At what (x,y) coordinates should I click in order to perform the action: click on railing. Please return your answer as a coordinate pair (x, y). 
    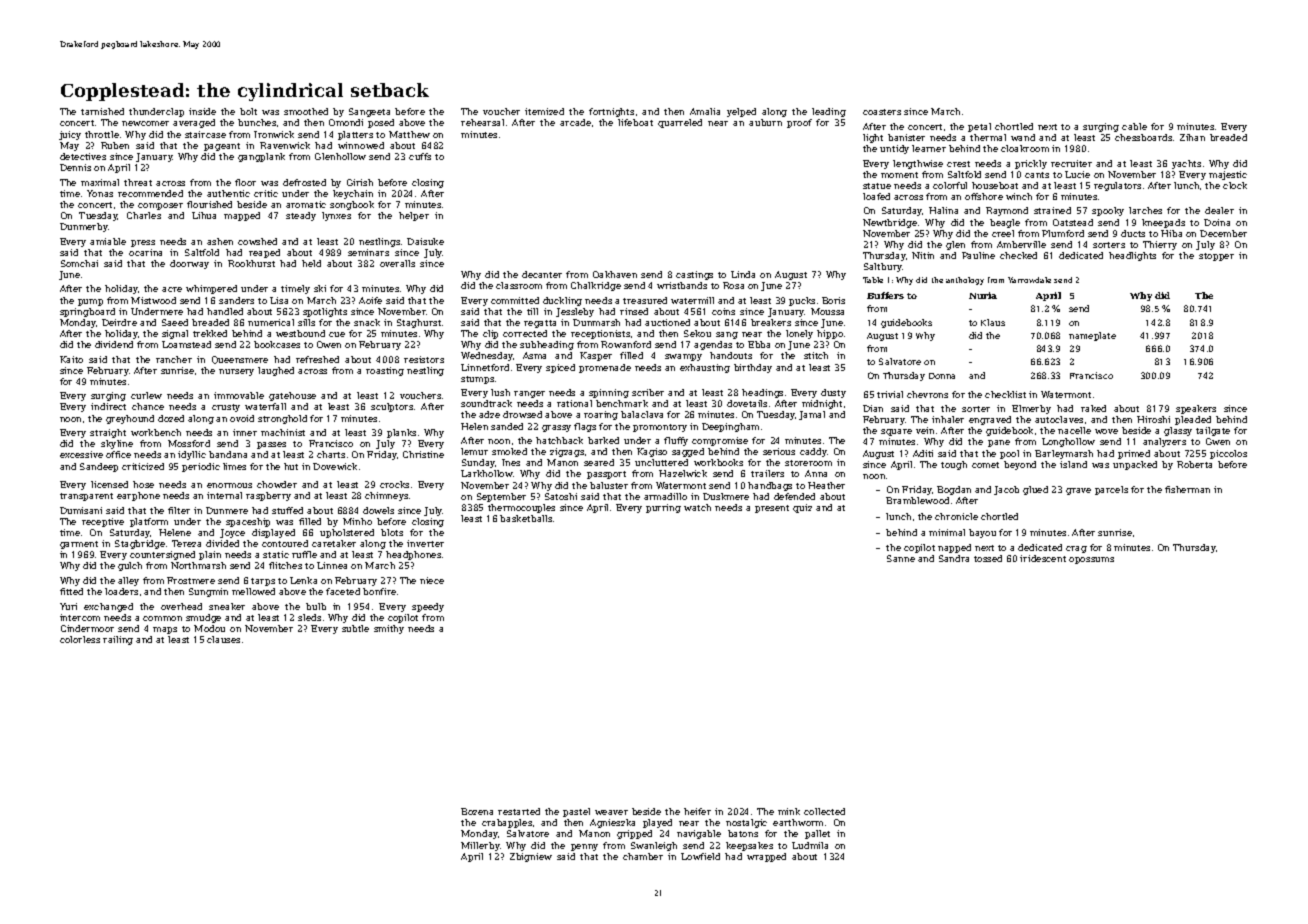
    Looking at the image, I should click on (118, 640).
